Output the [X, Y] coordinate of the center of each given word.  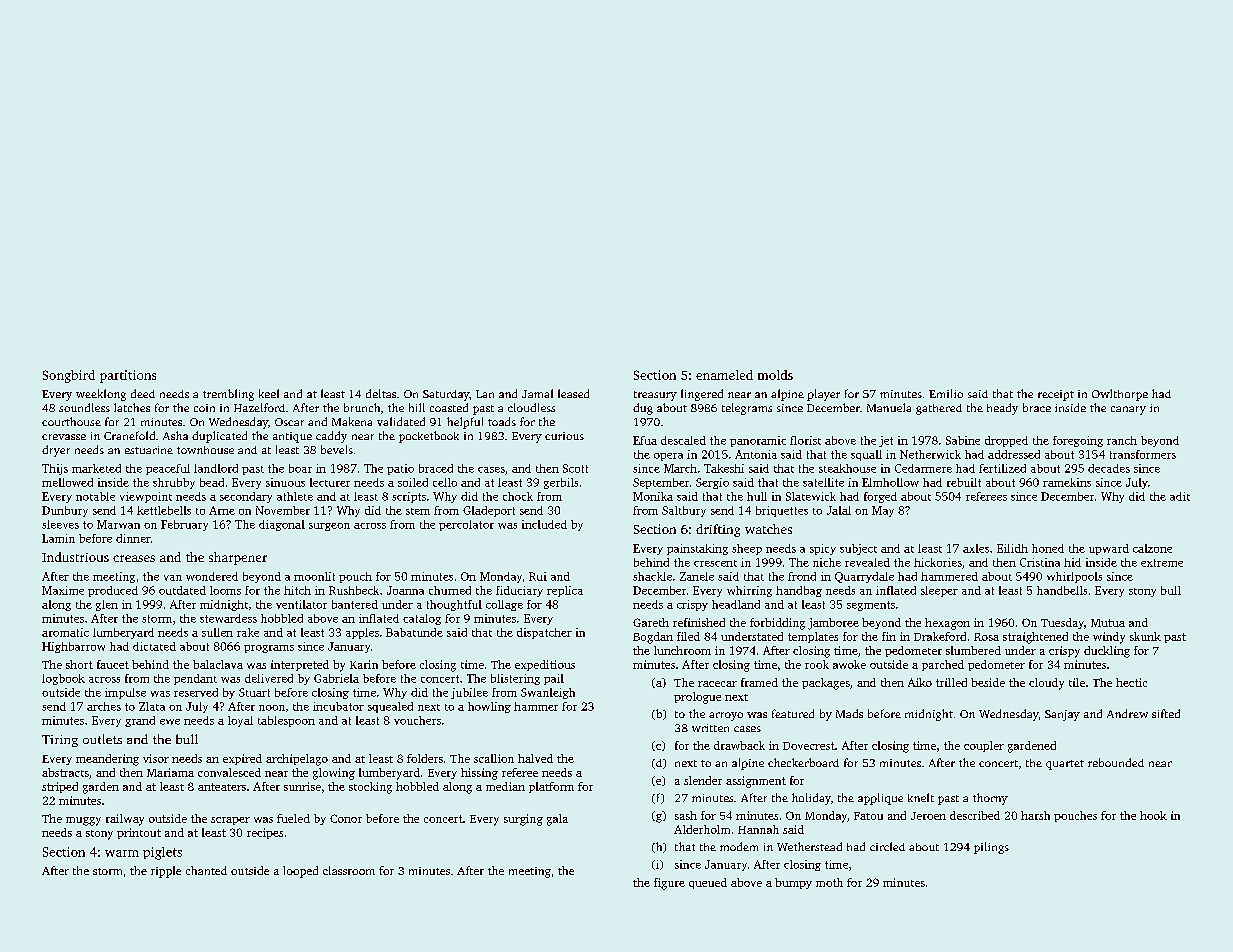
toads [502, 421]
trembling [228, 395]
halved [535, 758]
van [173, 578]
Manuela [889, 407]
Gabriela [336, 678]
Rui [538, 576]
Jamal [537, 393]
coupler [984, 746]
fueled [293, 818]
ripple [166, 872]
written [710, 728]
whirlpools [1074, 577]
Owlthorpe [1120, 395]
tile [1077, 682]
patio [400, 469]
